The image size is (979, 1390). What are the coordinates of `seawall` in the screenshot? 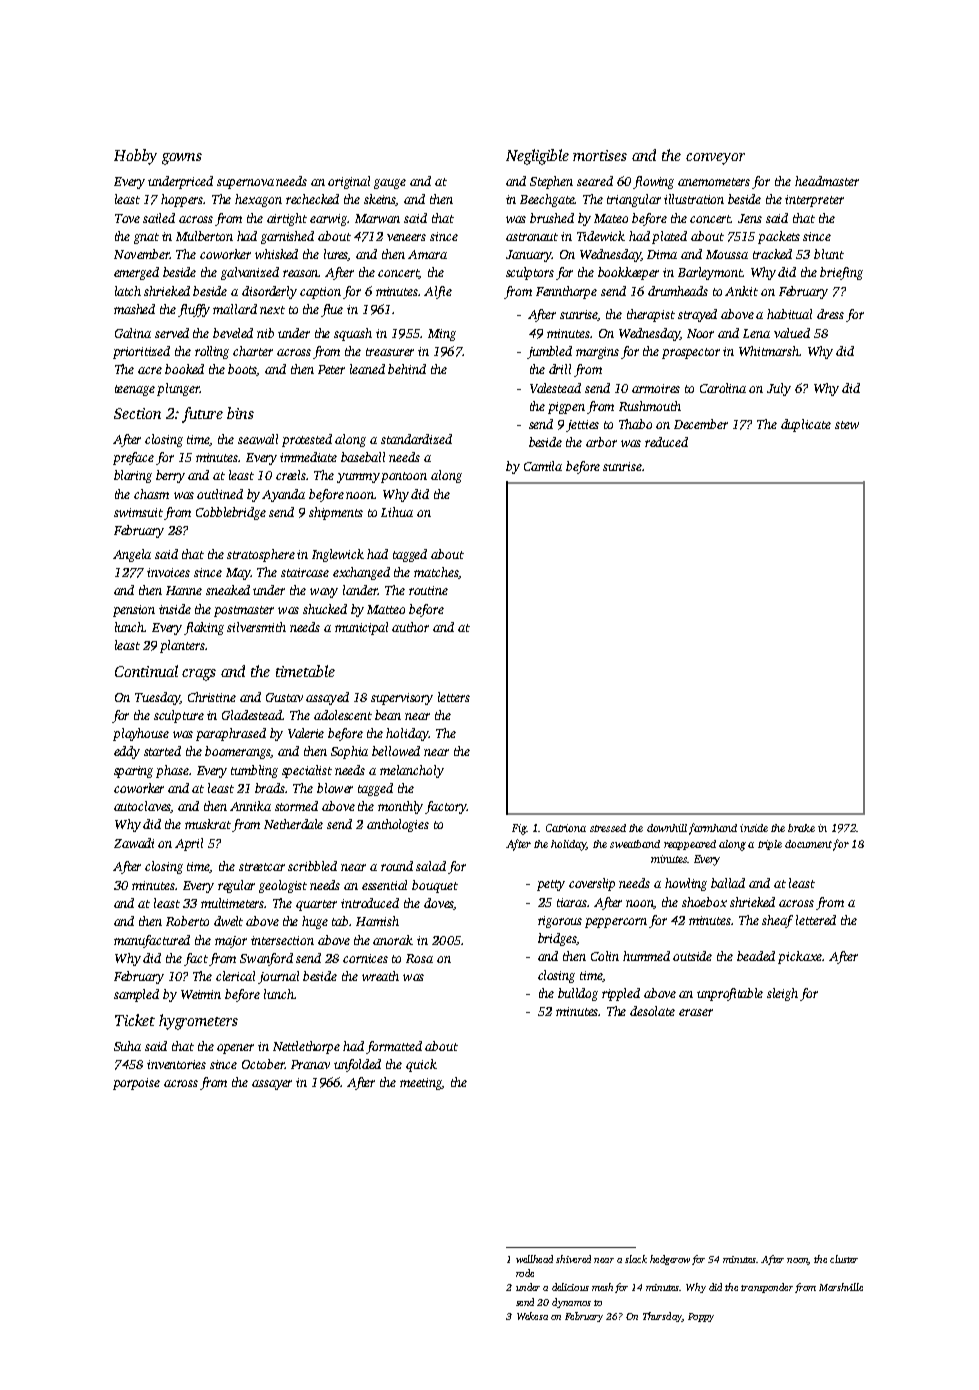 It's located at (258, 439).
